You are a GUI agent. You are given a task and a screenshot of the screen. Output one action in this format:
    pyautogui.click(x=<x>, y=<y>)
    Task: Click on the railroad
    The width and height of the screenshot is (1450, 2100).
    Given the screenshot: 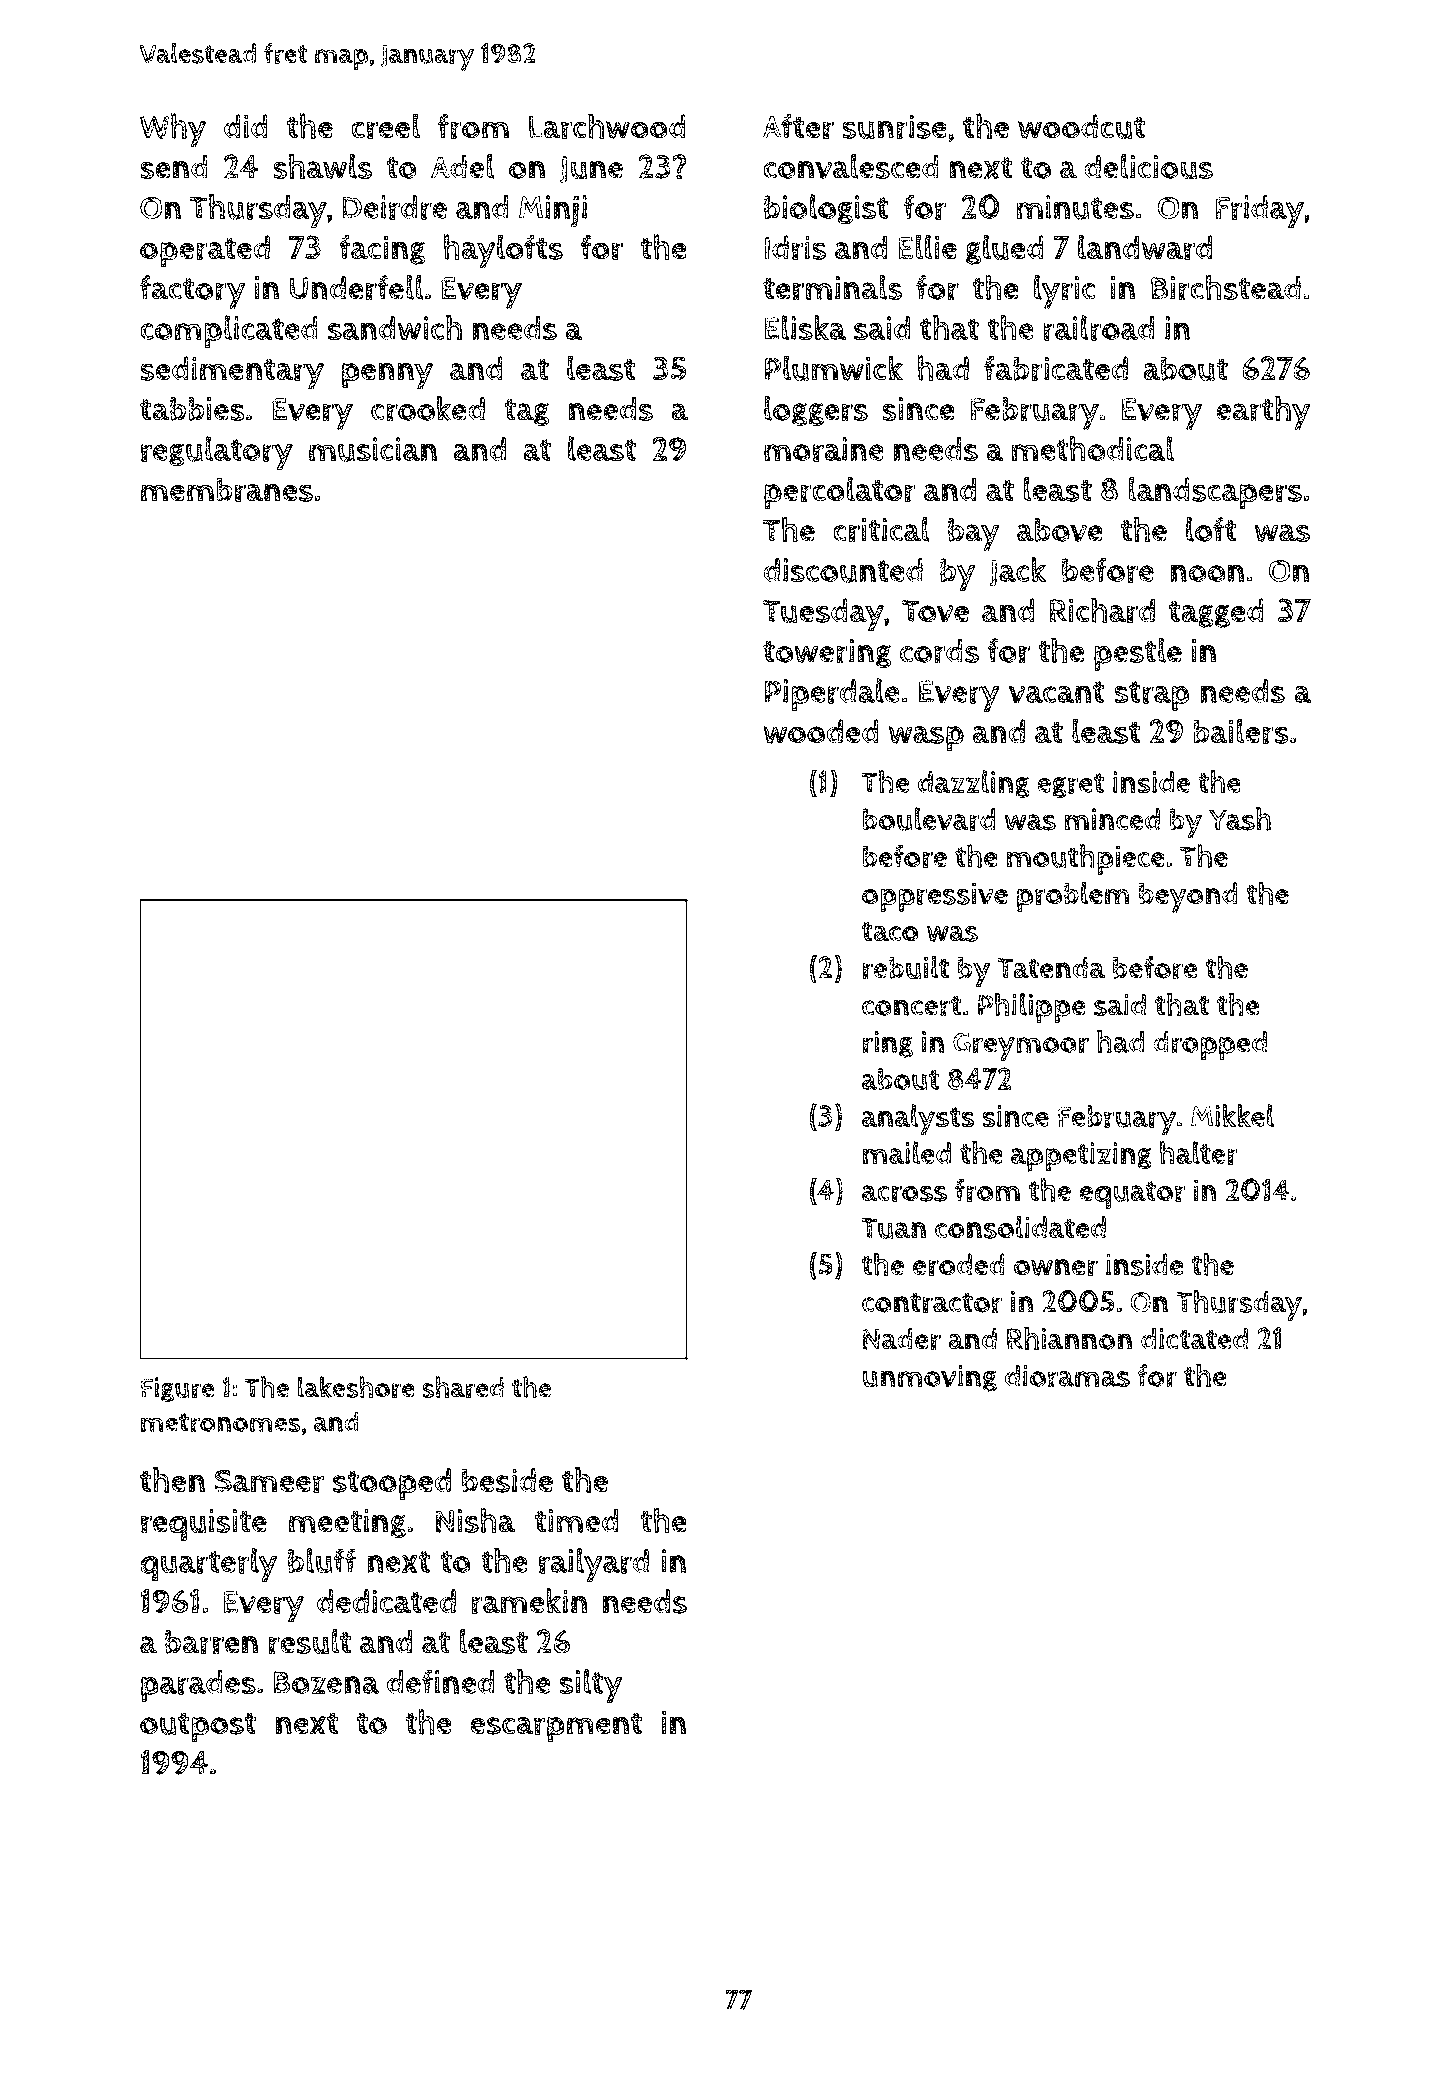 What is the action you would take?
    pyautogui.click(x=1099, y=328)
